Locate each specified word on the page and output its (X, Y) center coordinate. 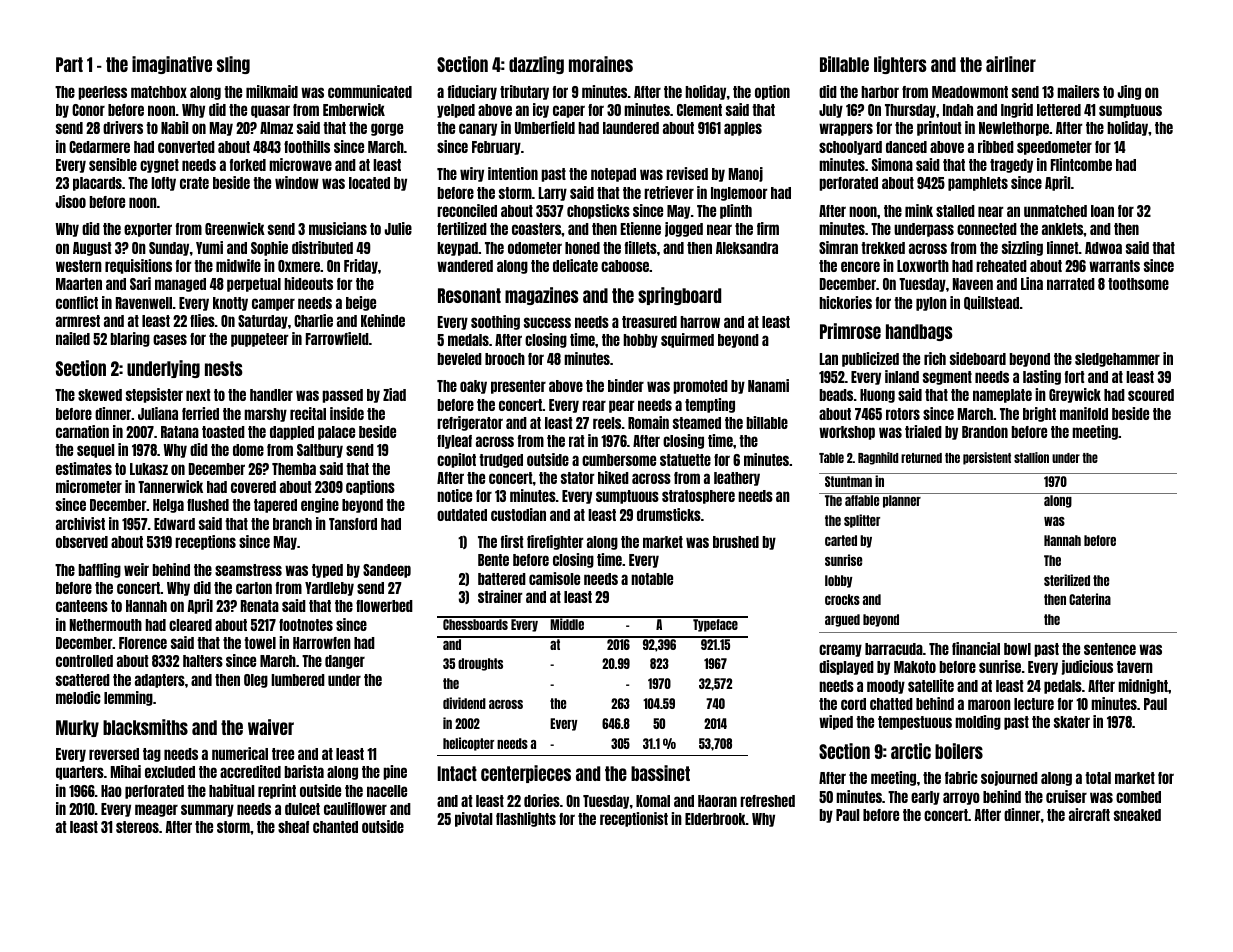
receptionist (634, 819)
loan (1102, 211)
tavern (1135, 667)
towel (260, 643)
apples (743, 129)
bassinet (660, 773)
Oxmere (299, 266)
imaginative (172, 65)
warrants (1114, 266)
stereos (137, 827)
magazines (542, 296)
